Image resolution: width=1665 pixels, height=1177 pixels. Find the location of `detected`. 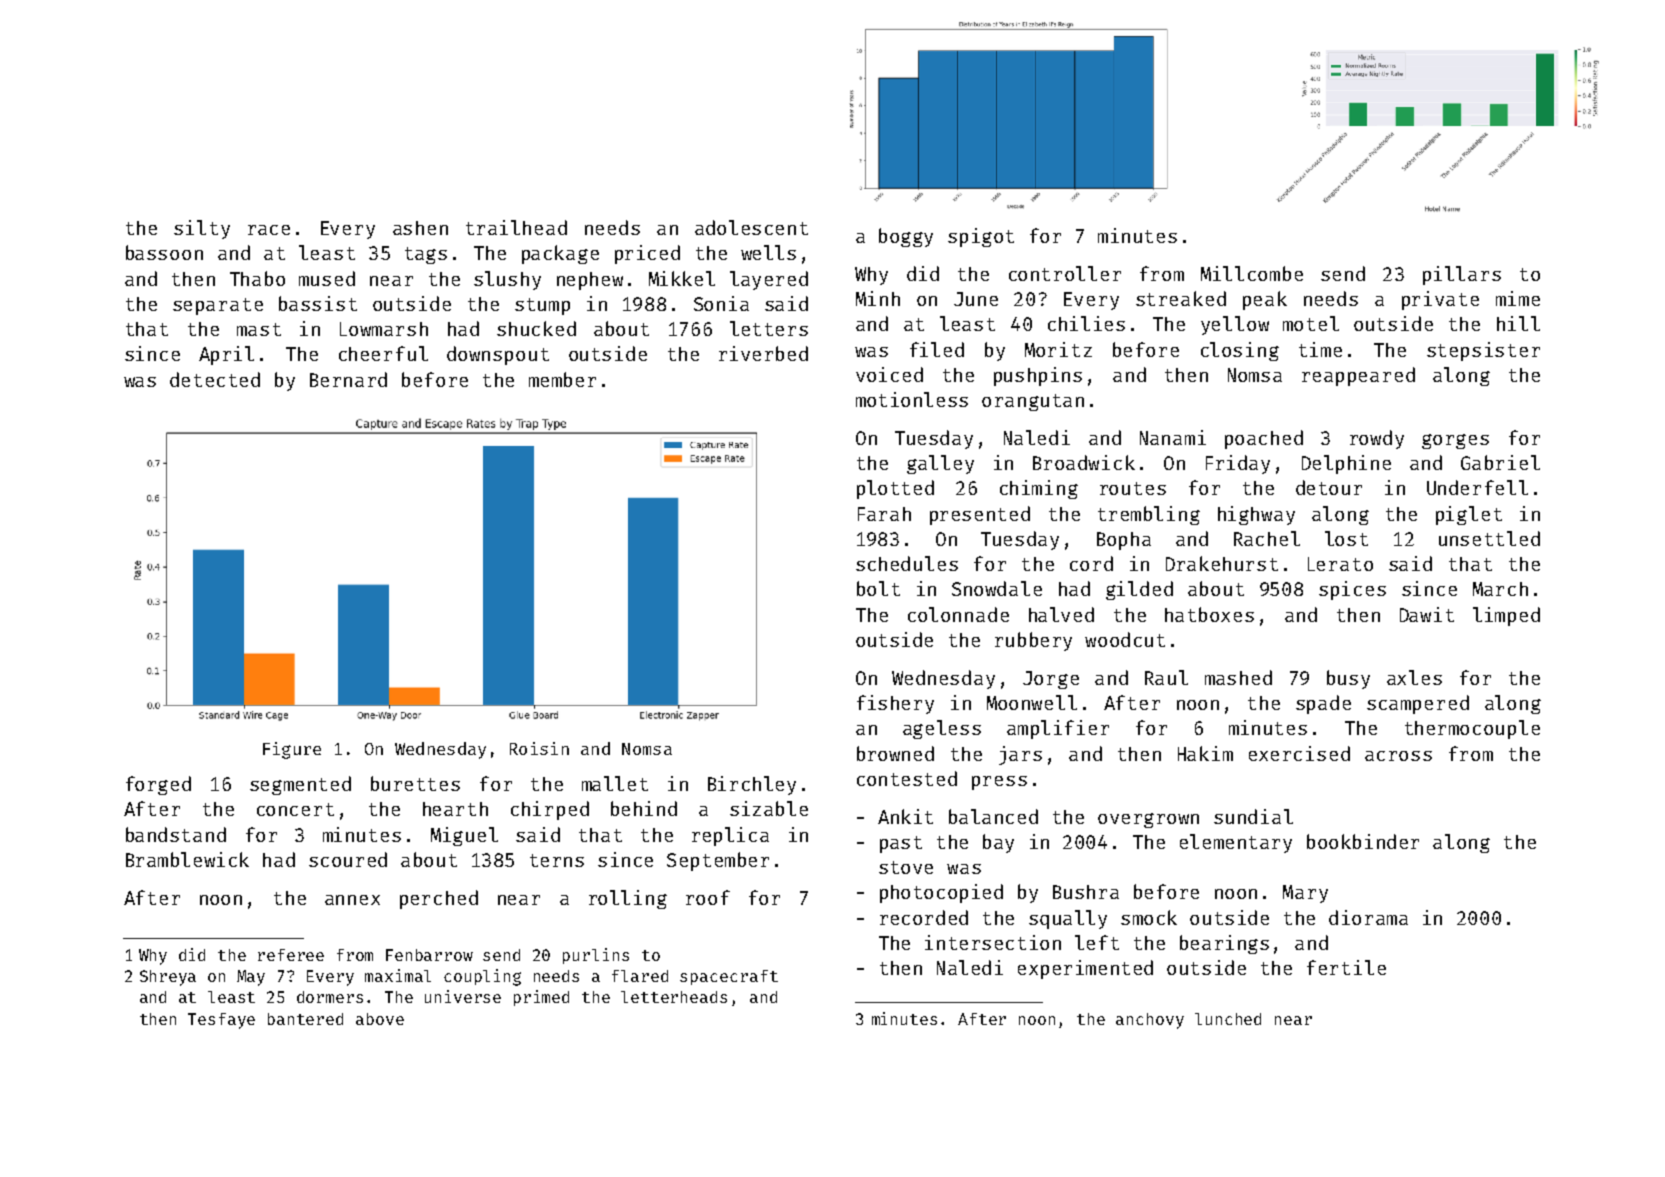

detected is located at coordinates (215, 379).
